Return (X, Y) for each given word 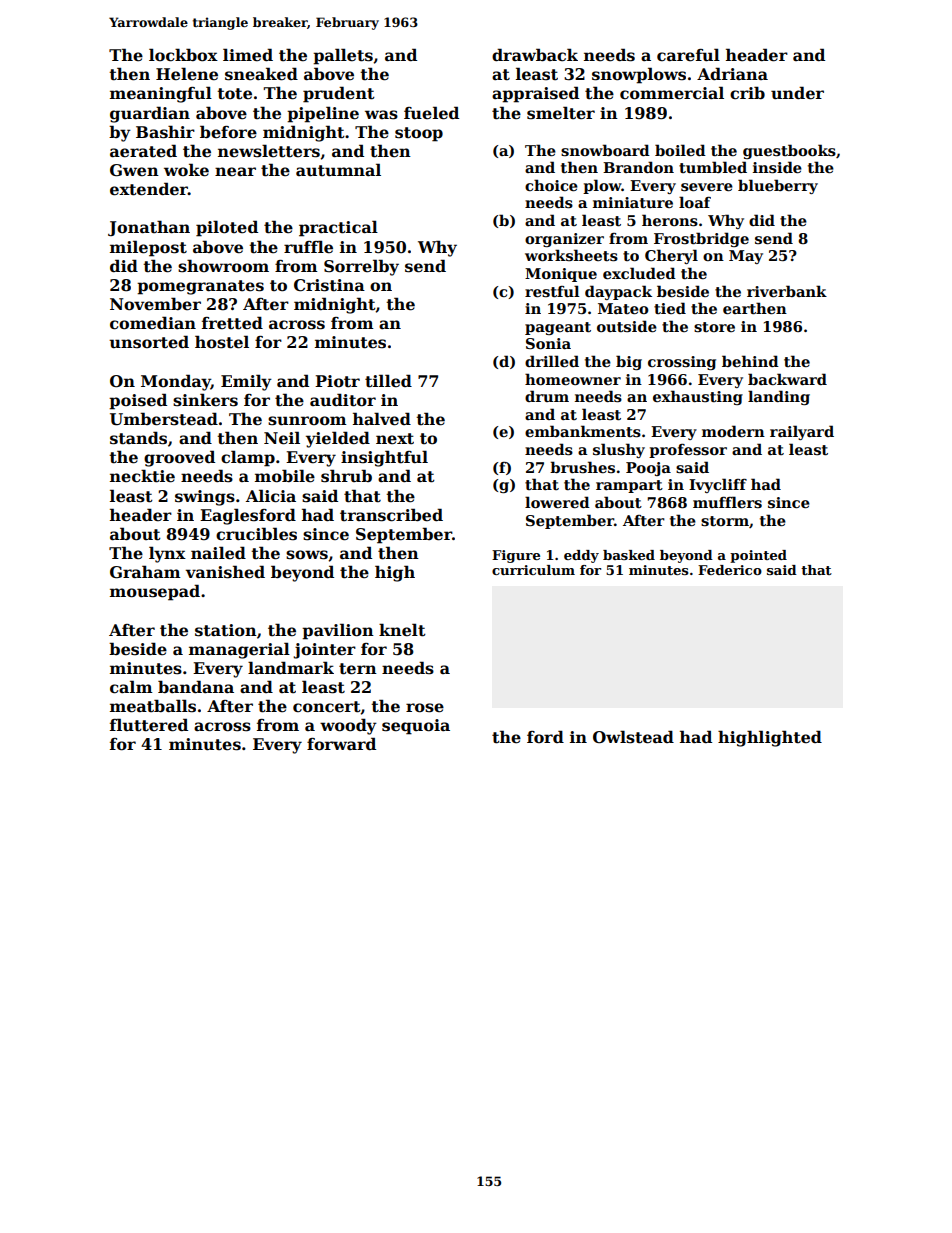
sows (307, 555)
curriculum (533, 570)
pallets (343, 56)
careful (688, 55)
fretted (232, 323)
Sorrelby (361, 267)
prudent (339, 94)
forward (341, 744)
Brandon (638, 167)
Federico (730, 570)
